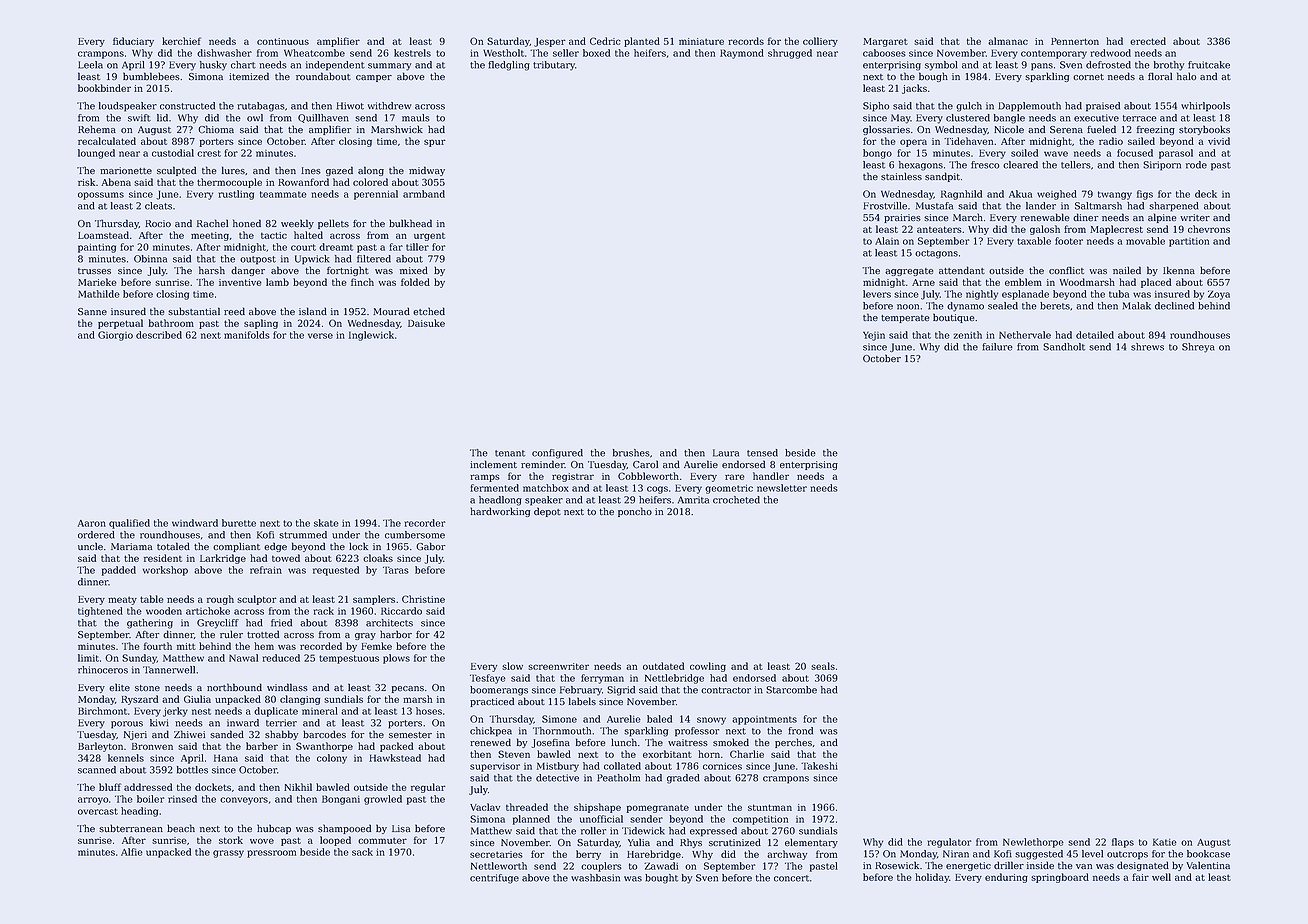  What do you see at coordinates (601, 867) in the image?
I see `couplers` at bounding box center [601, 867].
